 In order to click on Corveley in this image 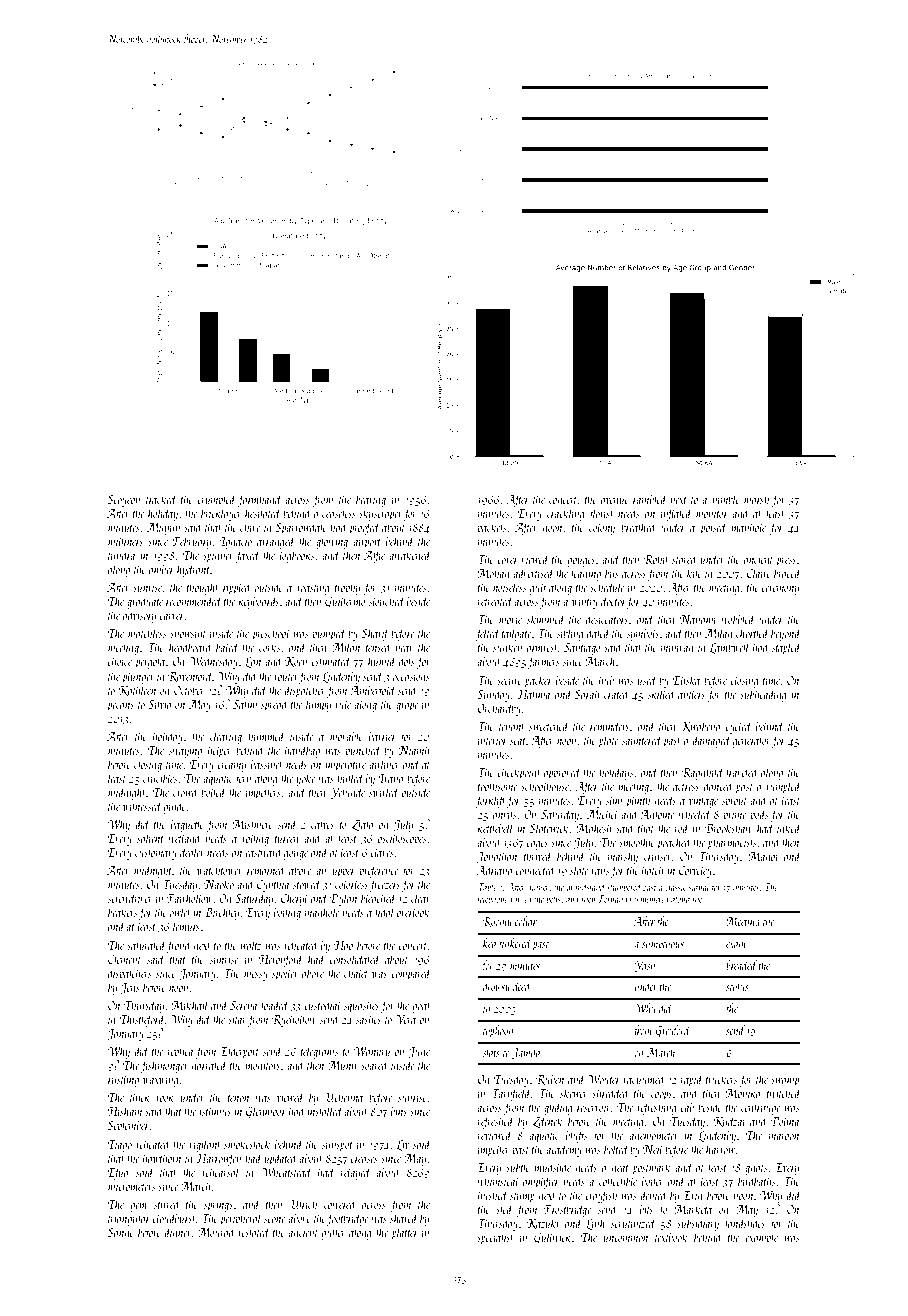, I will do `click(695, 871)`.
